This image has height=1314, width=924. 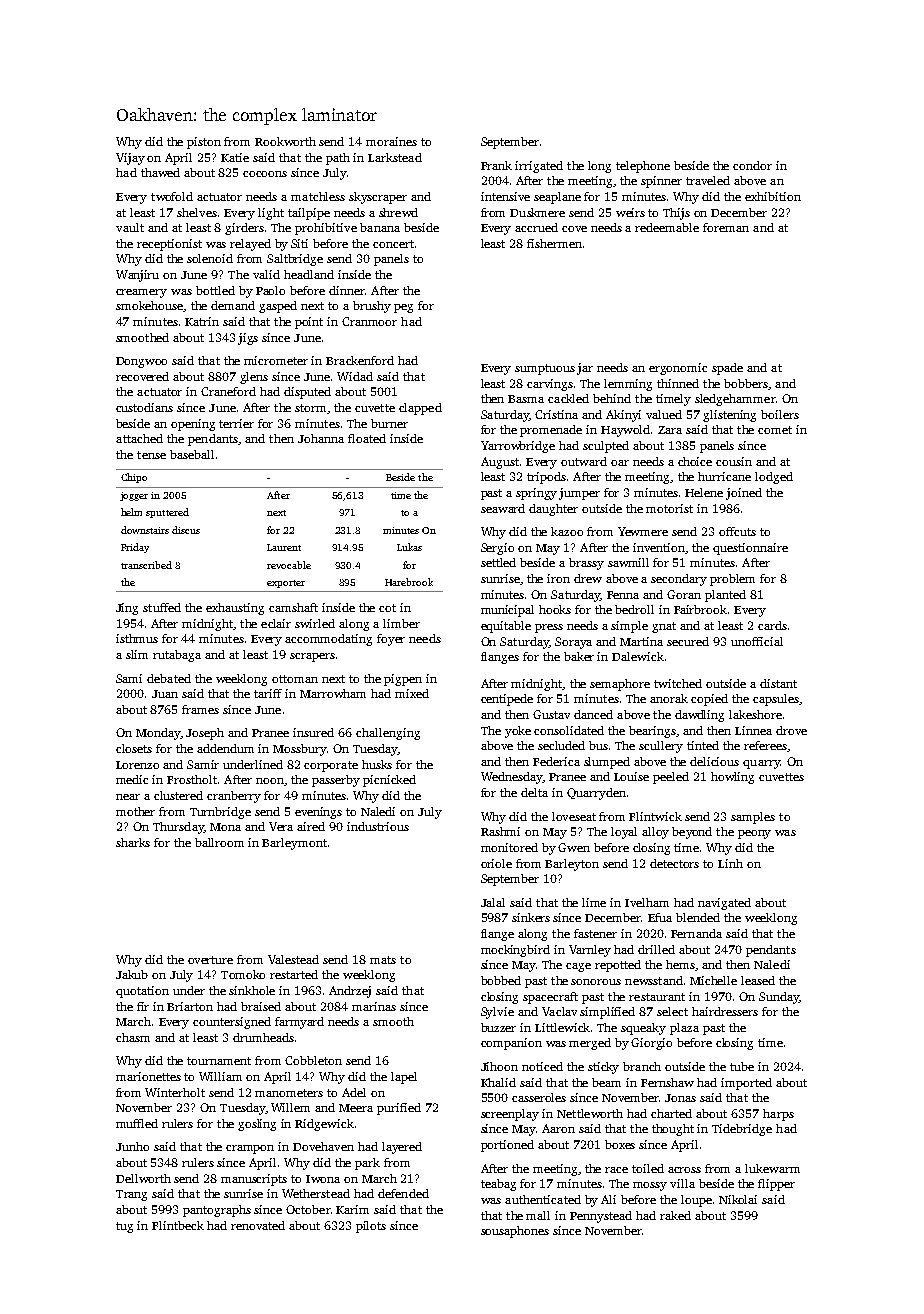 I want to click on industrious, so click(x=378, y=826).
